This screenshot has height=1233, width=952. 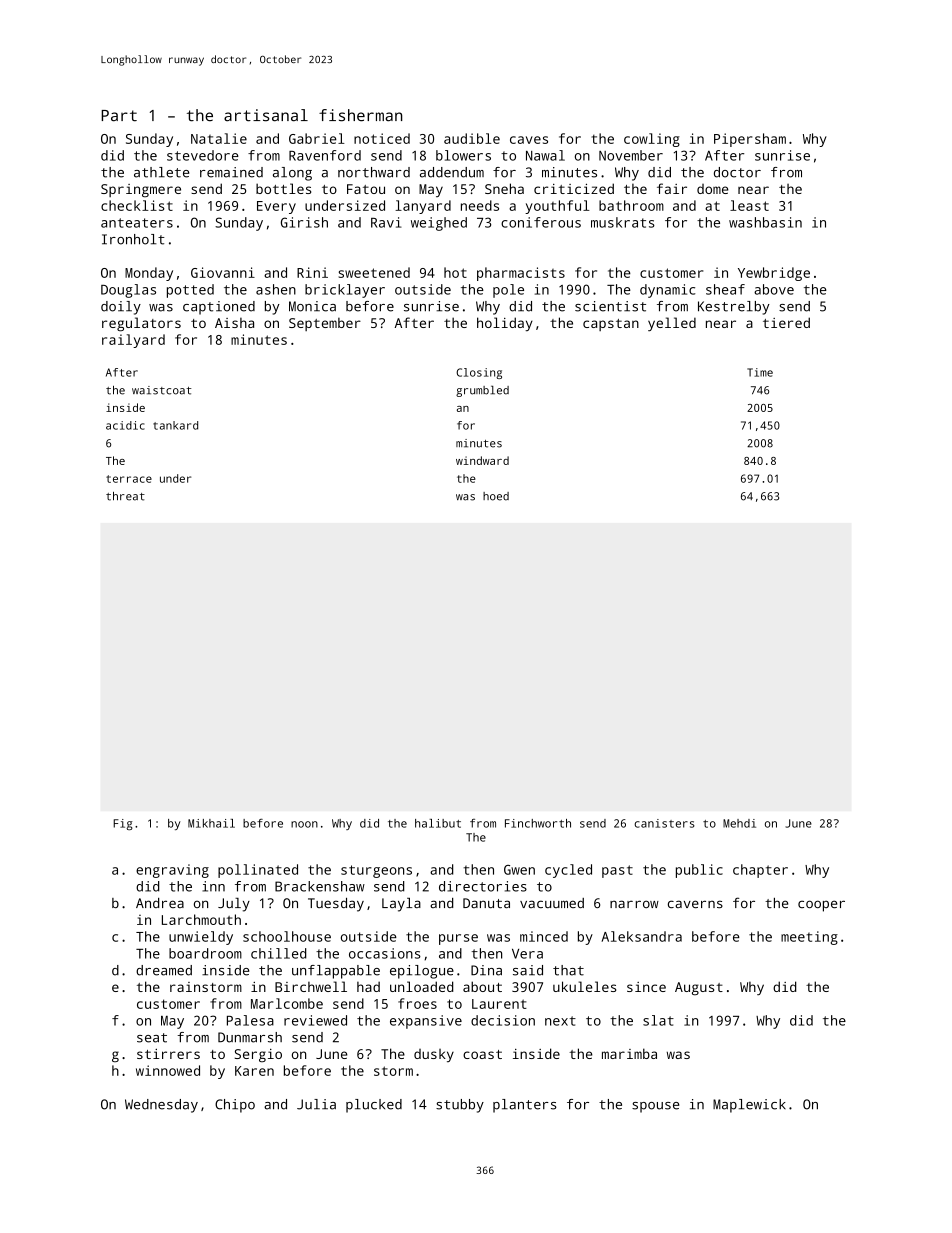 I want to click on canisters, so click(x=664, y=823).
